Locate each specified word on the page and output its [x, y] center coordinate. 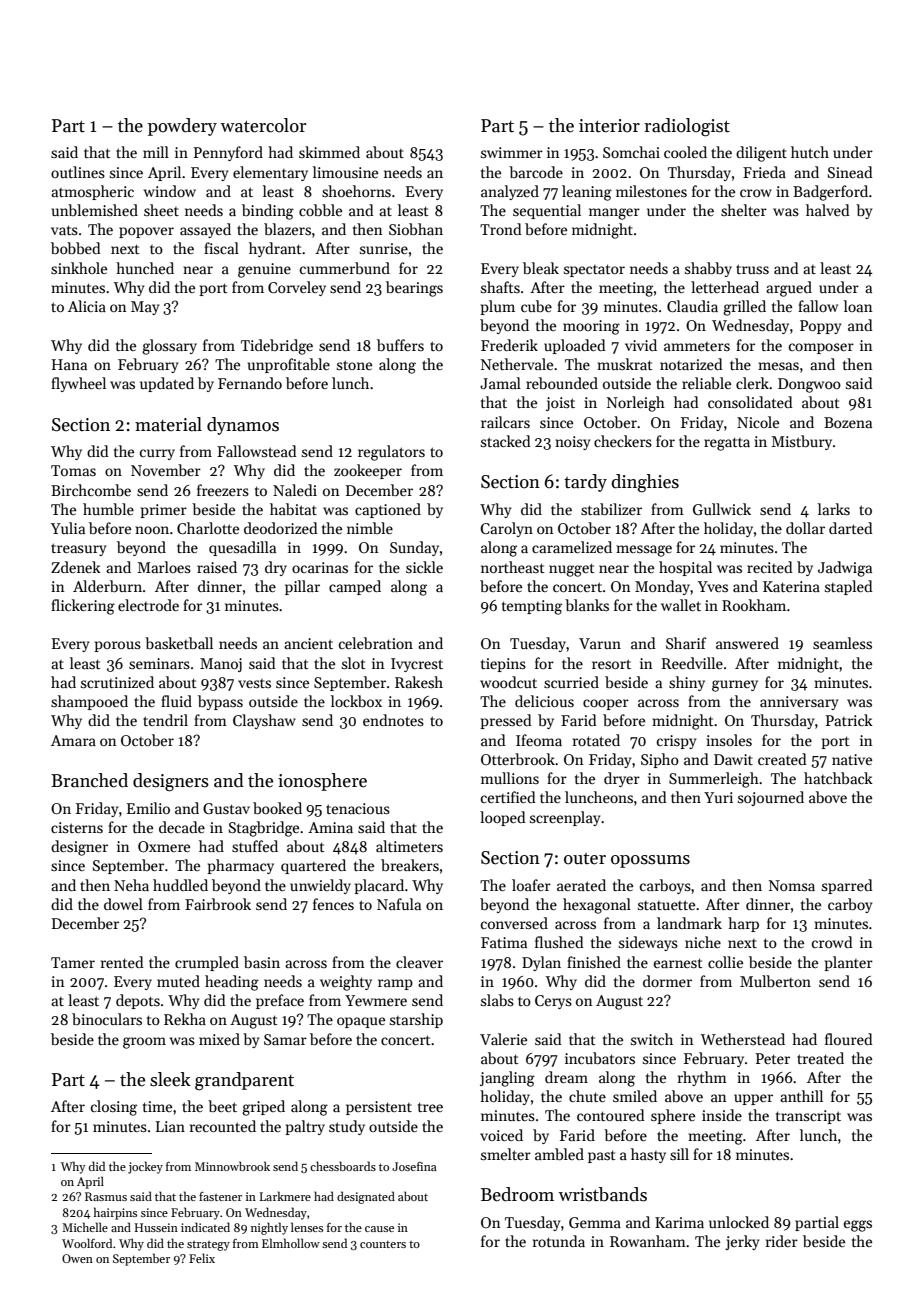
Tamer [73, 962]
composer [821, 348]
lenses [307, 1227]
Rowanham [648, 1241]
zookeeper [368, 471]
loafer [531, 885]
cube [536, 306]
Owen [77, 1258]
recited [770, 567]
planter [848, 963]
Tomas [73, 470]
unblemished [95, 210]
